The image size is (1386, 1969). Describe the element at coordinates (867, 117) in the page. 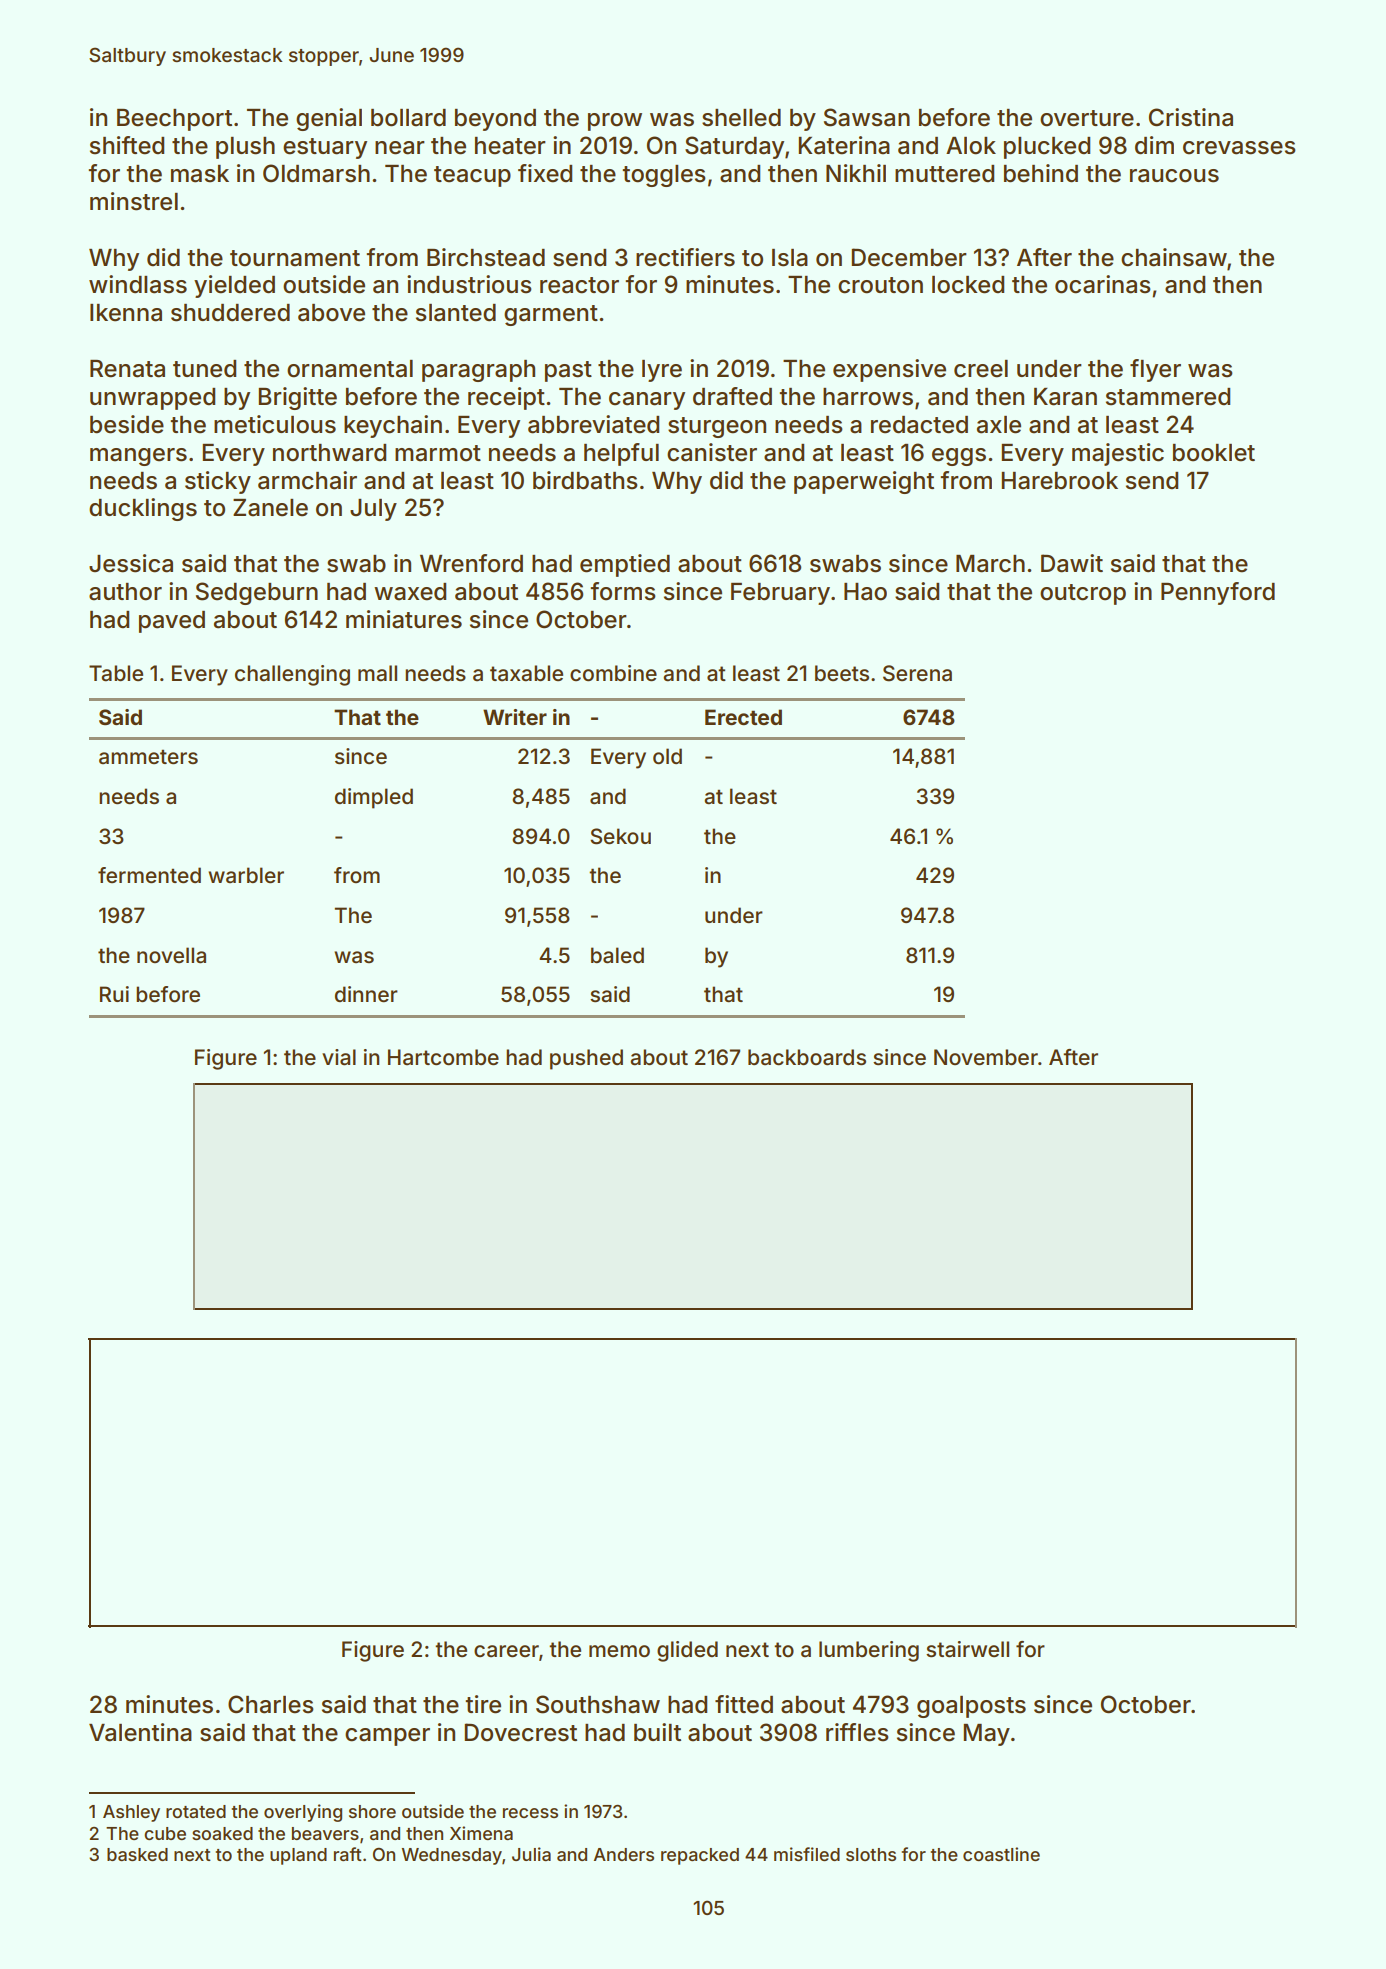

I see `Sawsan` at that location.
